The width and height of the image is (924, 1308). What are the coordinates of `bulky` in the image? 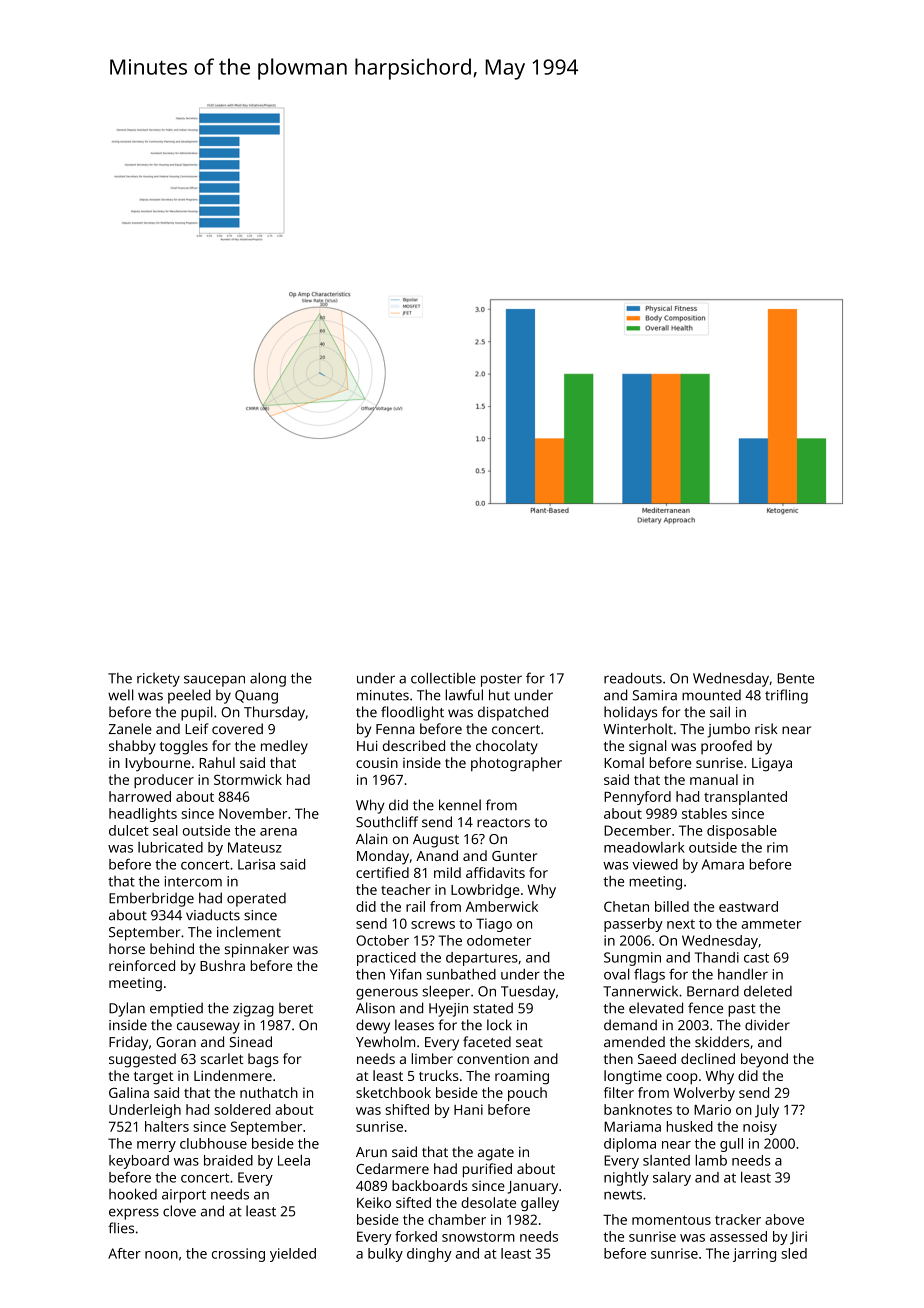 It's located at (385, 1255).
